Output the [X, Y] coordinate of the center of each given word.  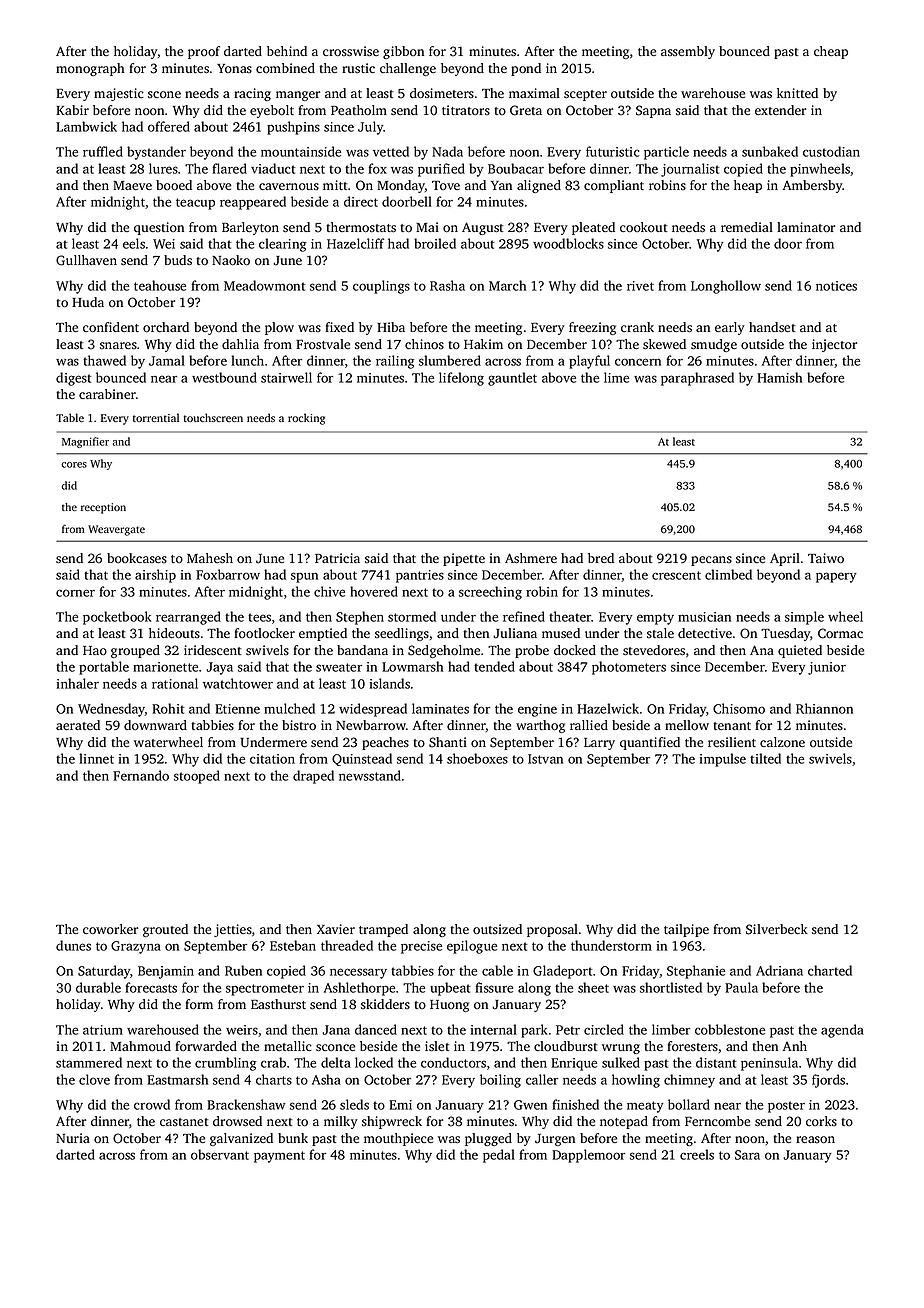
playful [589, 362]
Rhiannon [824, 708]
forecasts [151, 987]
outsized [497, 929]
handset [772, 327]
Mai [427, 227]
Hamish [779, 377]
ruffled [103, 151]
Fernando [141, 775]
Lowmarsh [412, 666]
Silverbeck [777, 929]
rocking [306, 419]
